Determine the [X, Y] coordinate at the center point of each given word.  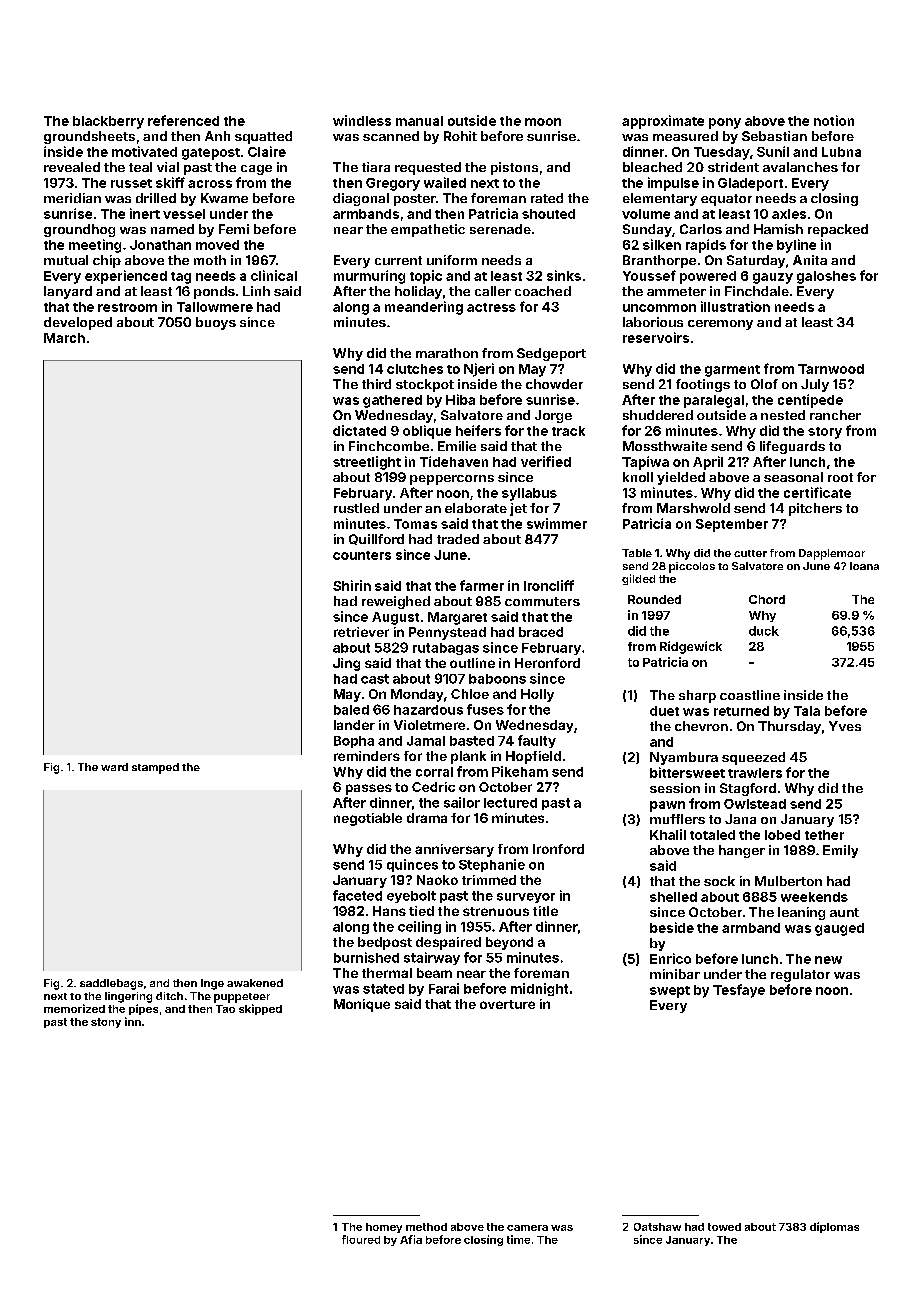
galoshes [826, 277]
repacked [838, 230]
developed [78, 323]
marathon [447, 353]
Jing [346, 664]
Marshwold [693, 508]
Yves [845, 726]
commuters [542, 601]
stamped [155, 768]
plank [468, 757]
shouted [548, 214]
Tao [225, 1009]
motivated [144, 151]
